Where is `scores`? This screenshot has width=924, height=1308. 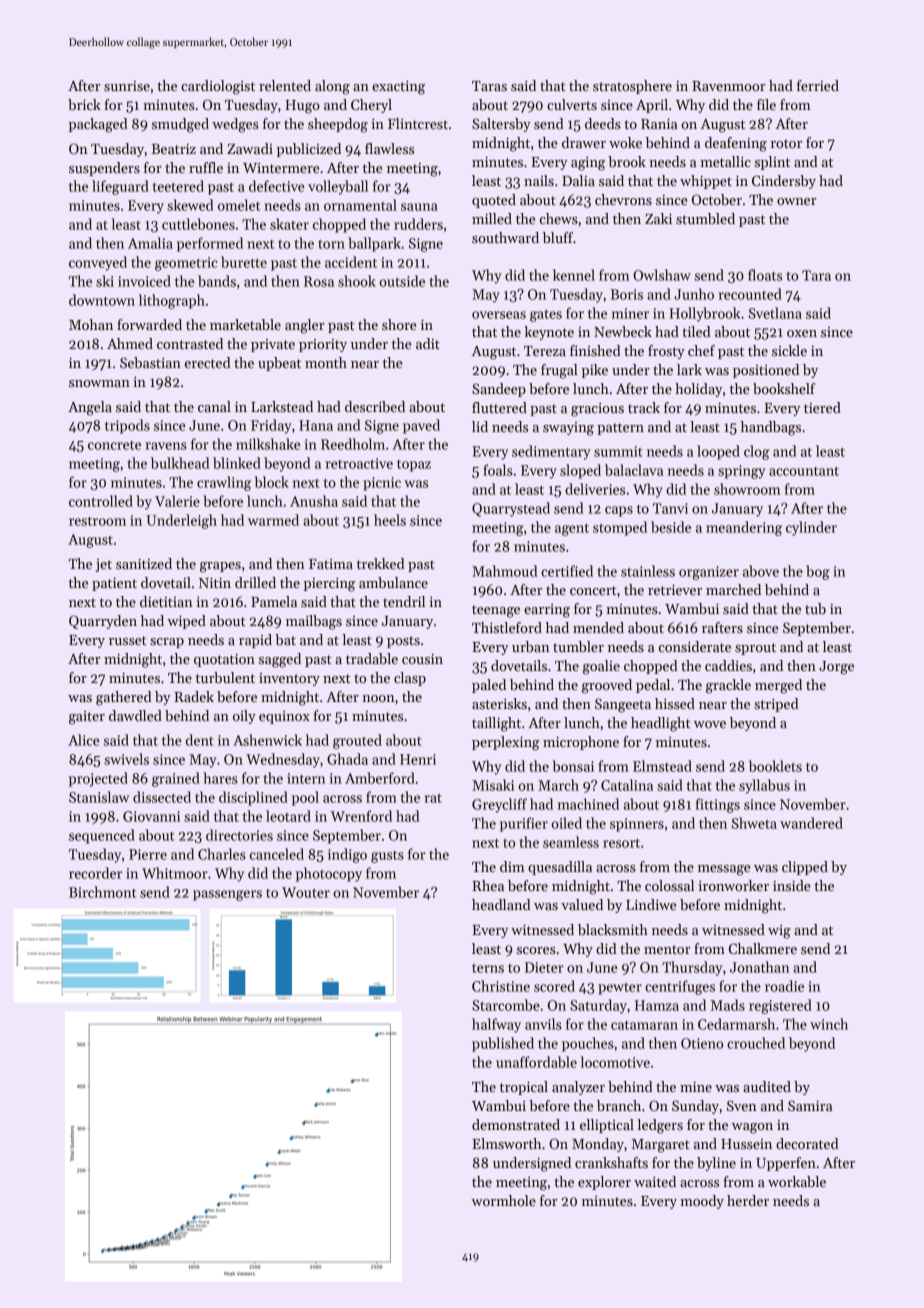 scores is located at coordinates (536, 950).
